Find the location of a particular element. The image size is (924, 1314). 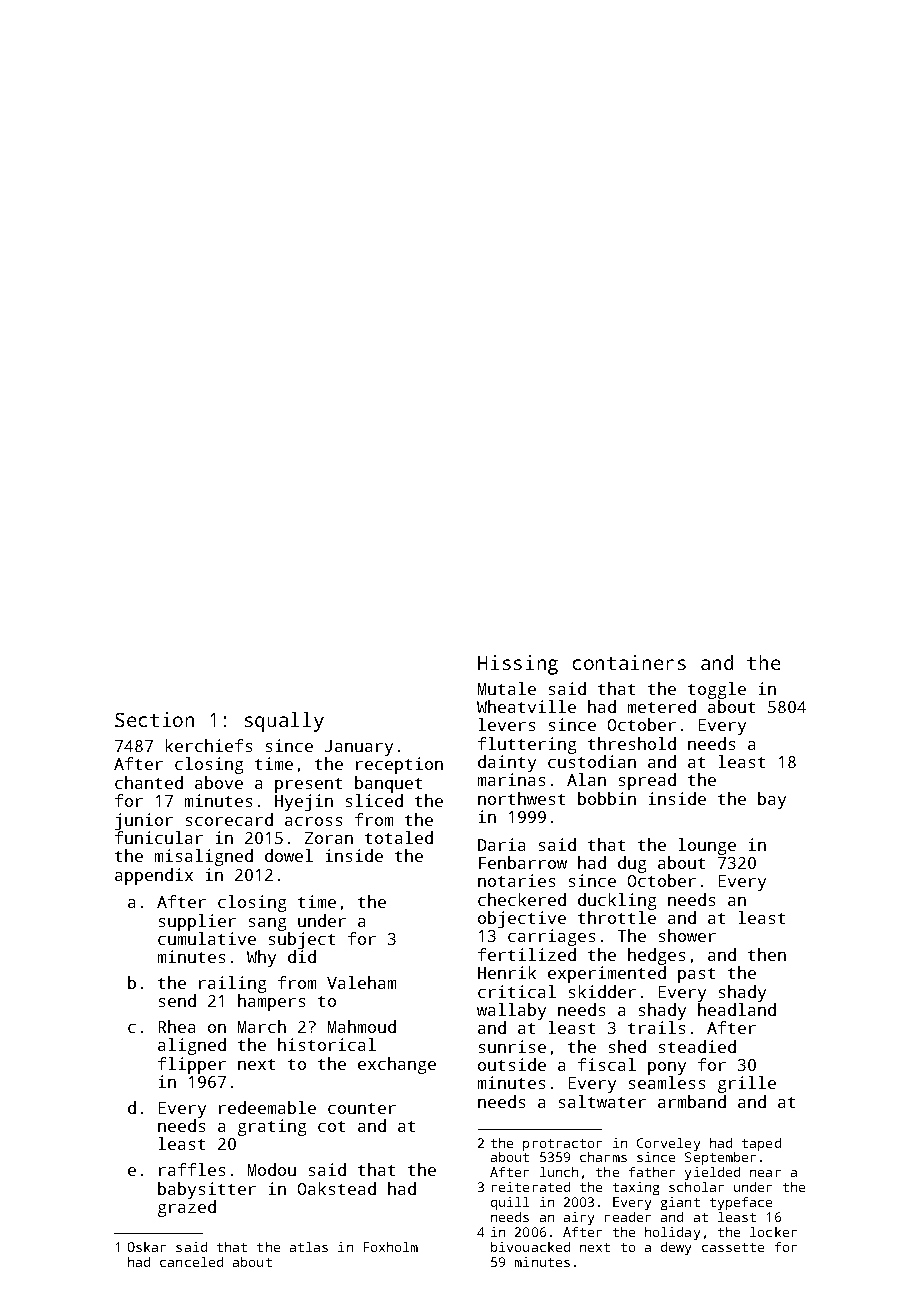

Corveley is located at coordinates (668, 1144).
